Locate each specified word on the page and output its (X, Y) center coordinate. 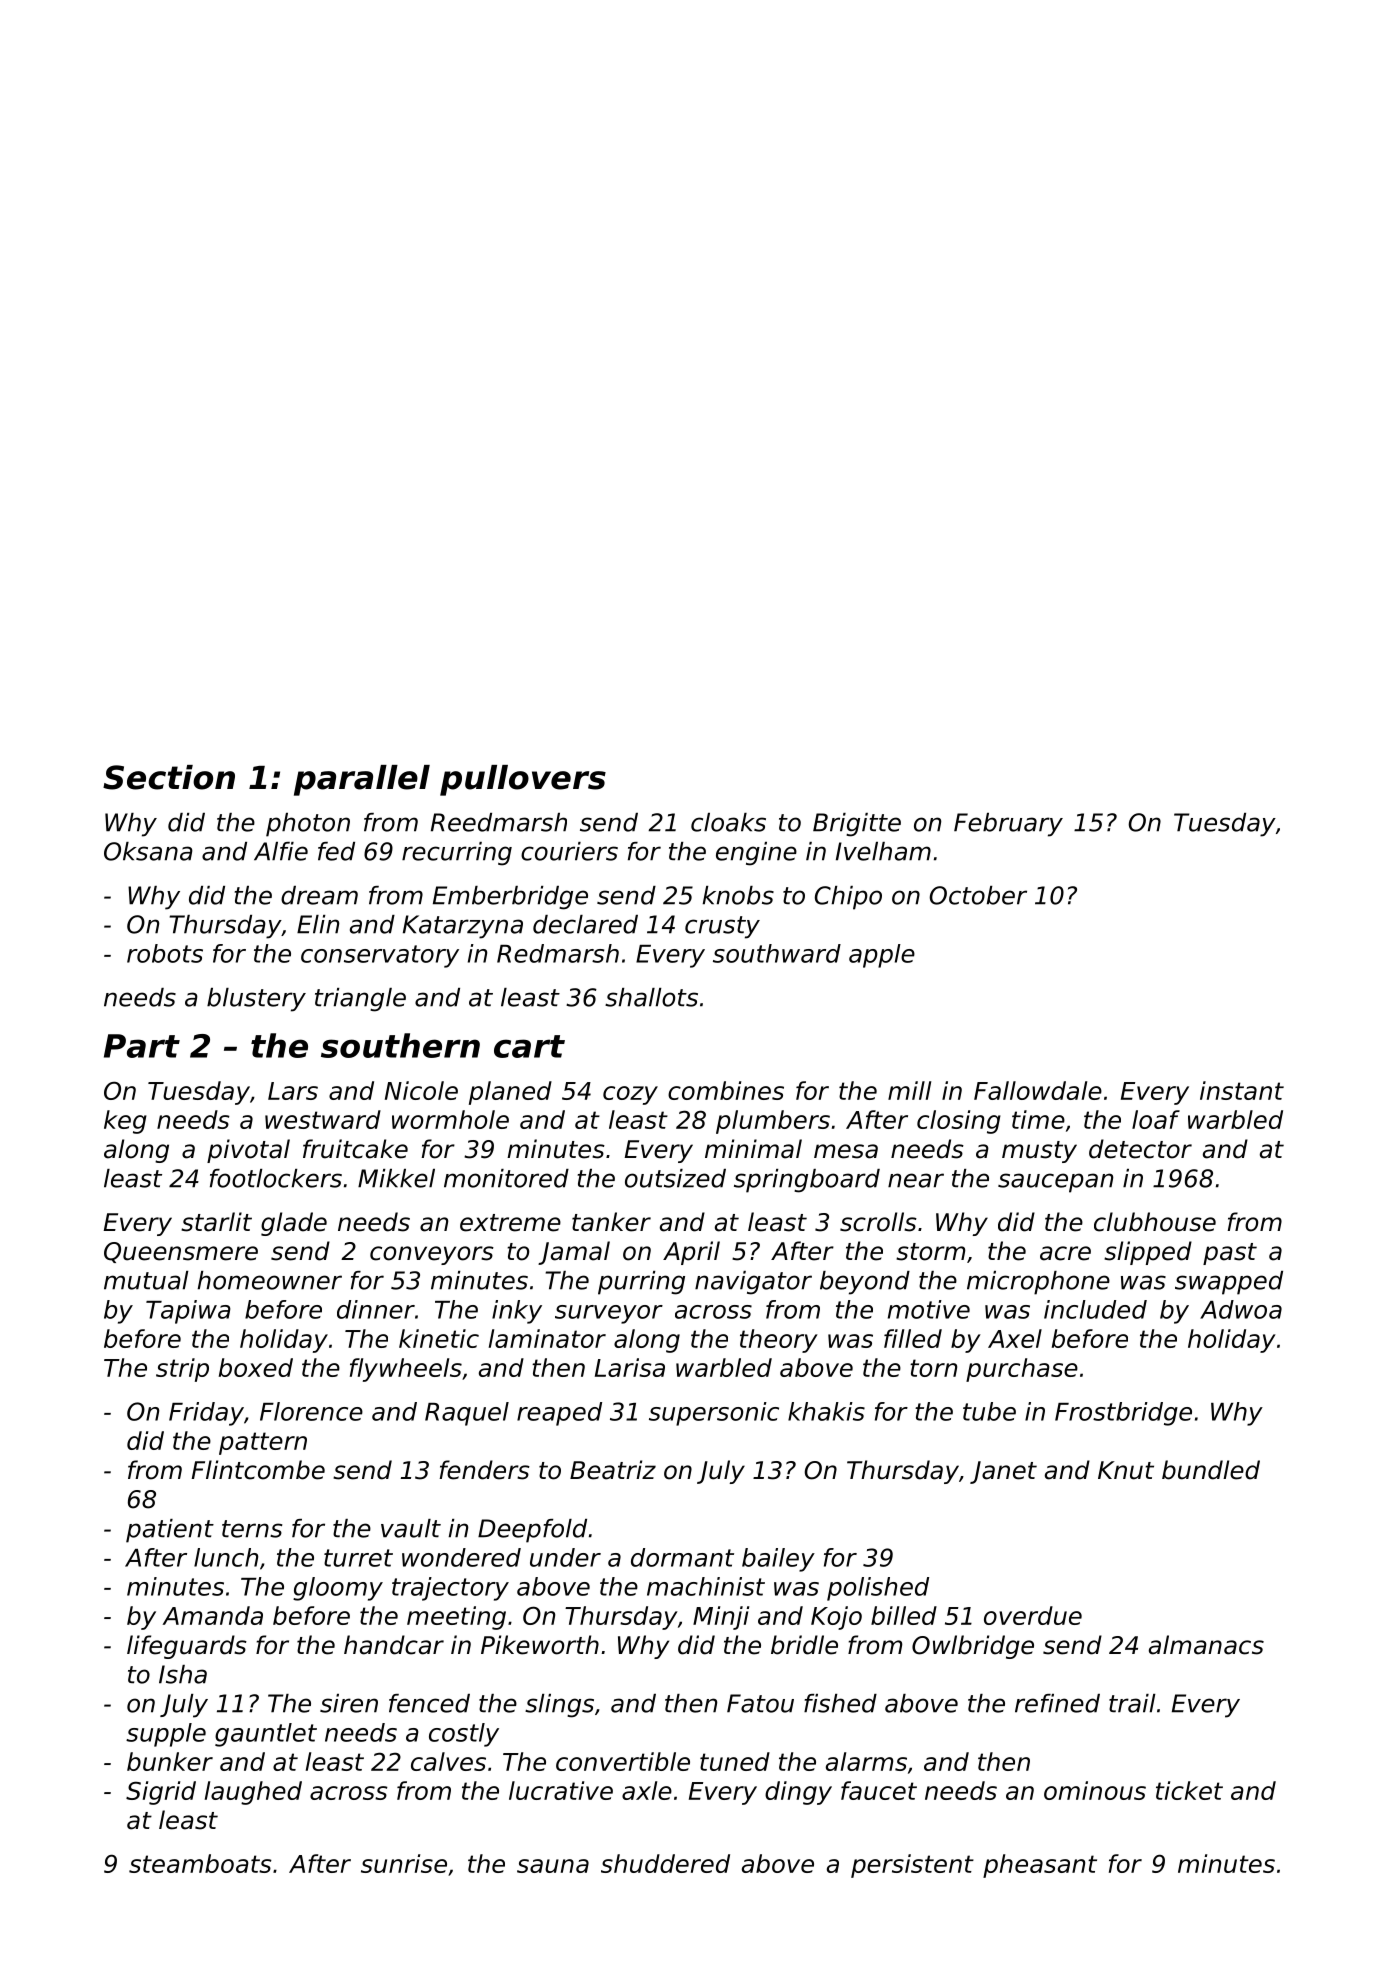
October (978, 895)
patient (170, 1531)
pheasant (1040, 1866)
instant (1242, 1090)
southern (400, 1045)
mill (909, 1090)
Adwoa (1241, 1309)
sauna (553, 1866)
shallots (651, 997)
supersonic (714, 1414)
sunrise (404, 1863)
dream (319, 895)
